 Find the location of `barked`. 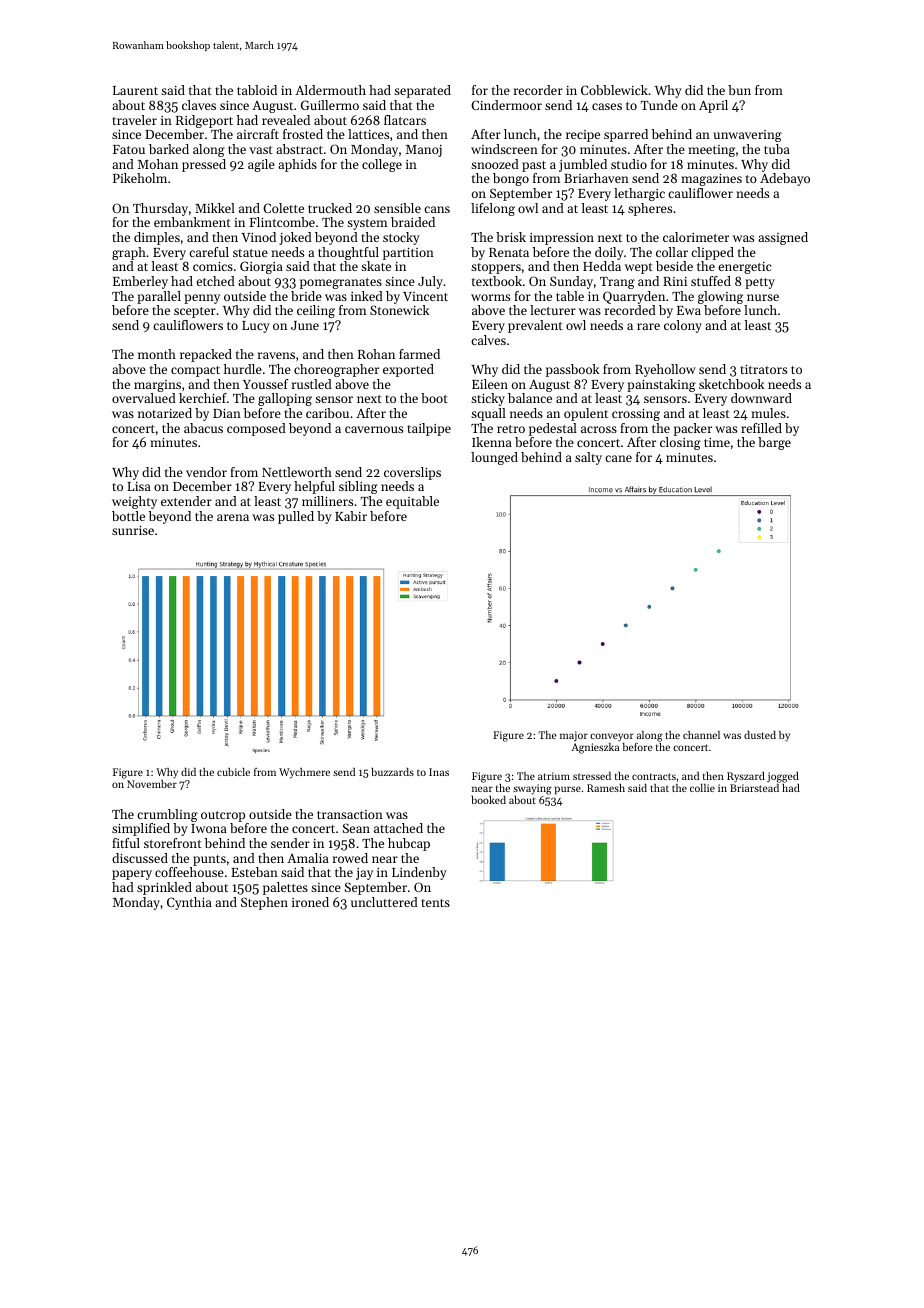

barked is located at coordinates (169, 149).
